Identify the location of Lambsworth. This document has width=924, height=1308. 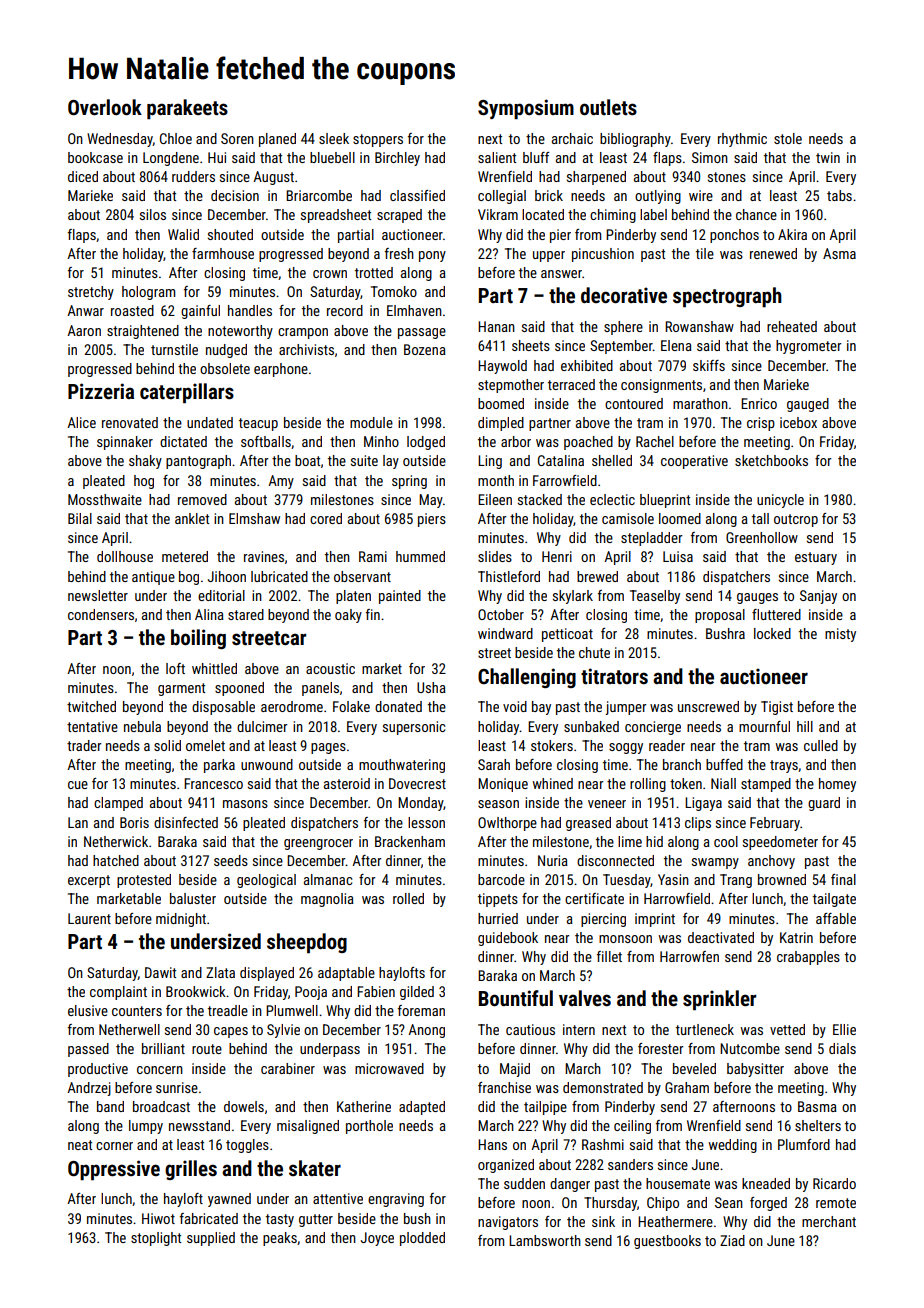
(545, 1240).
